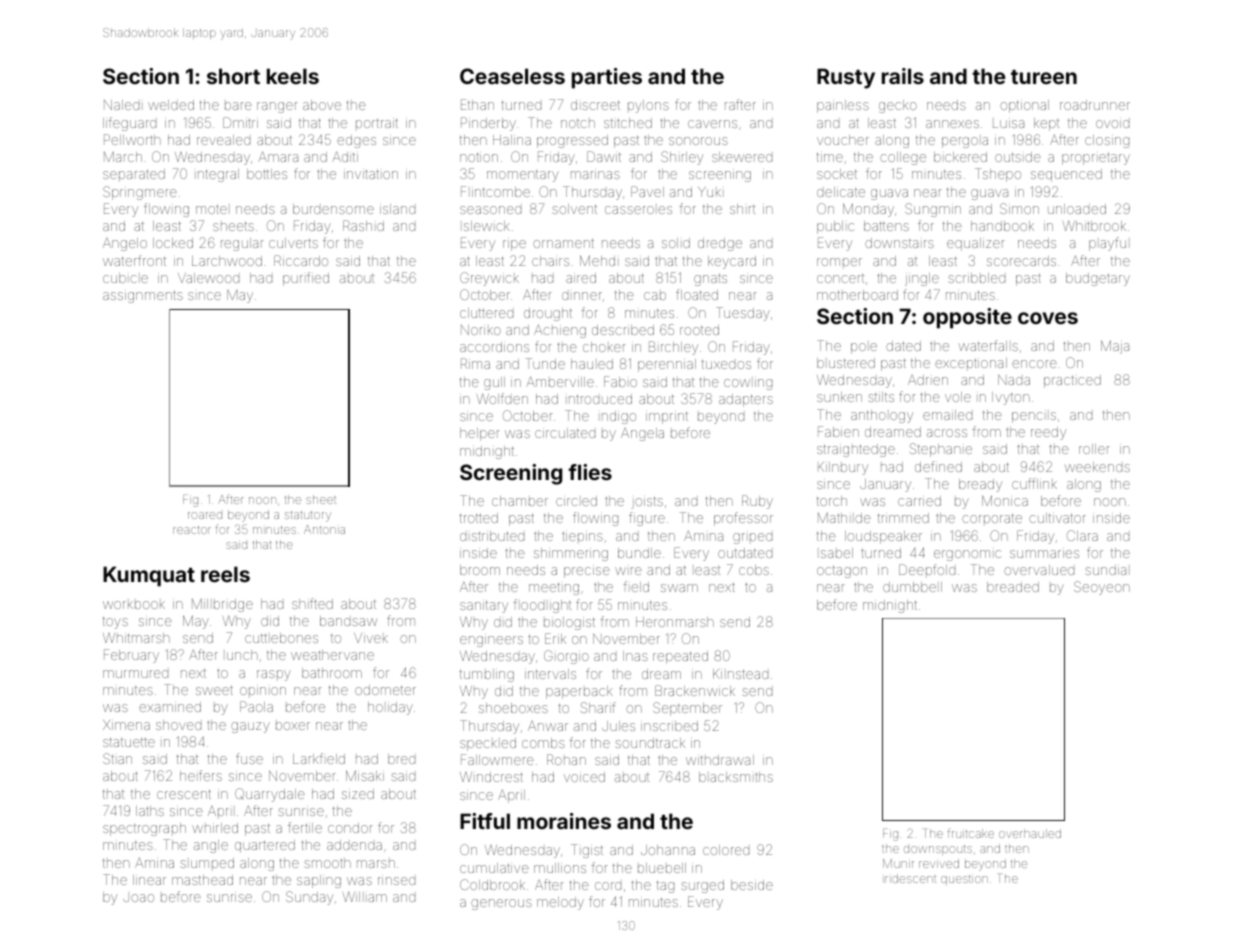 The width and height of the screenshot is (1233, 952). I want to click on roared, so click(205, 515).
